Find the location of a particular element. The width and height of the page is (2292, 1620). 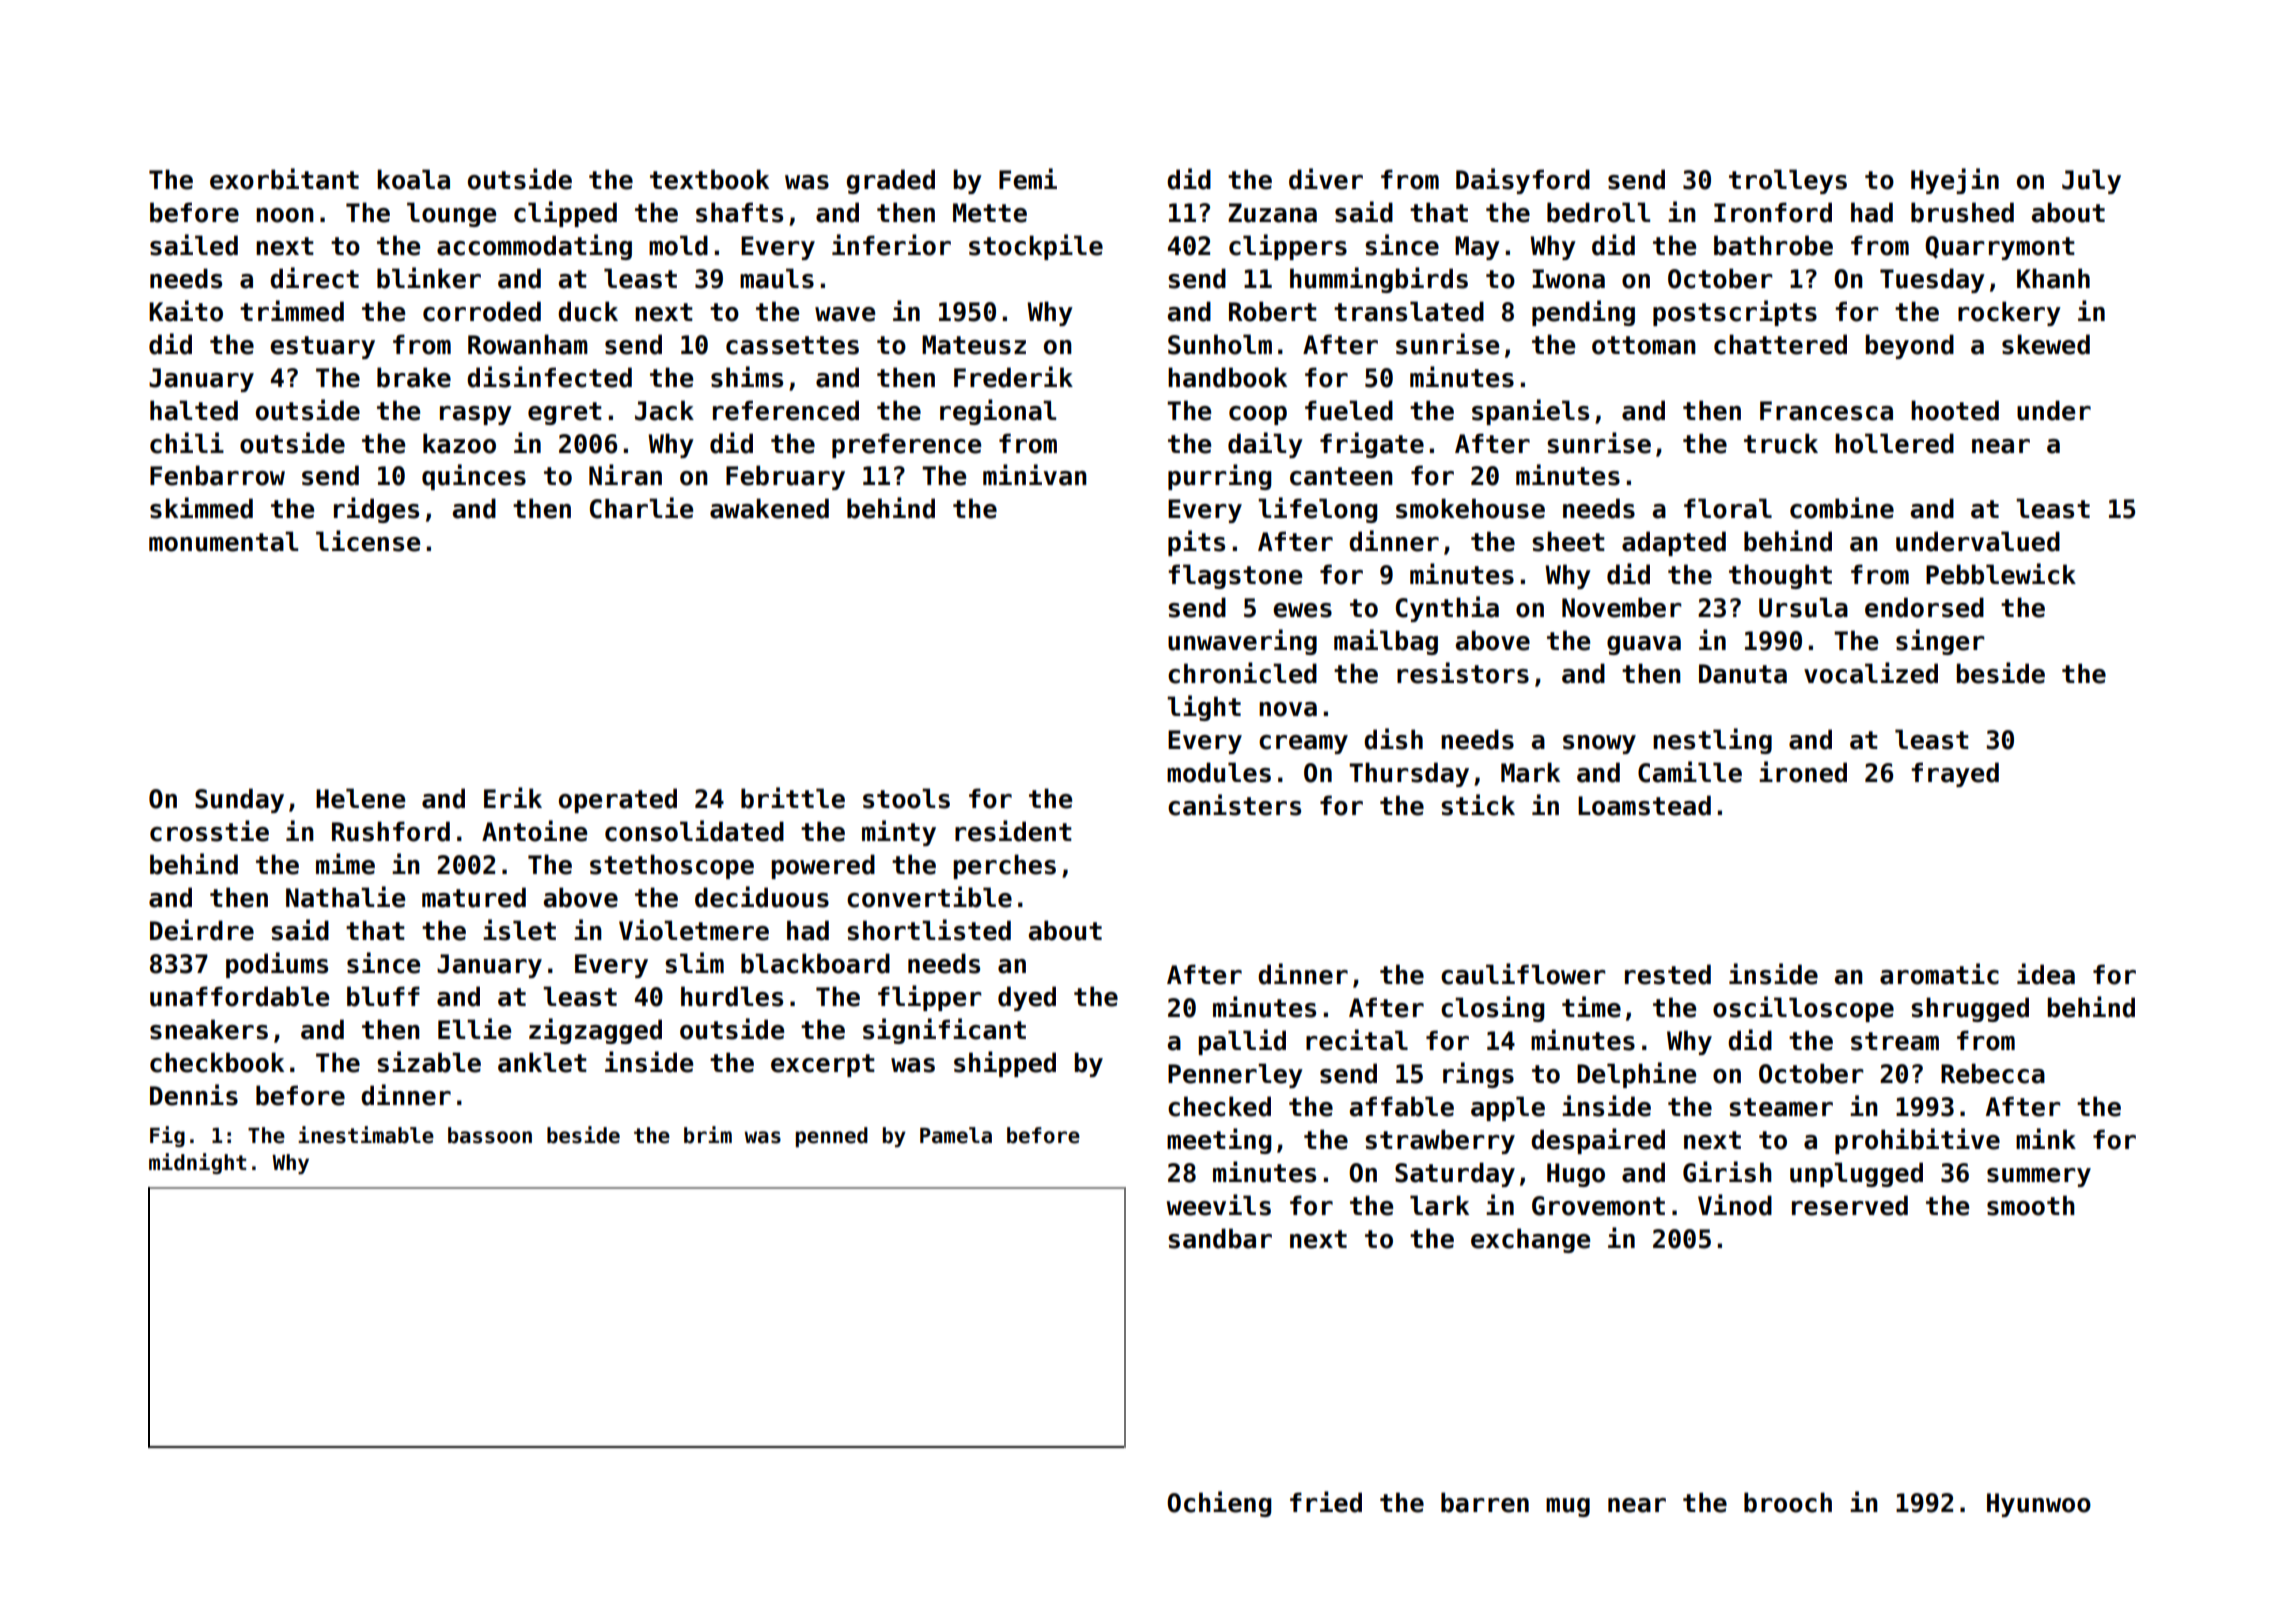

Ellie is located at coordinates (474, 1029).
